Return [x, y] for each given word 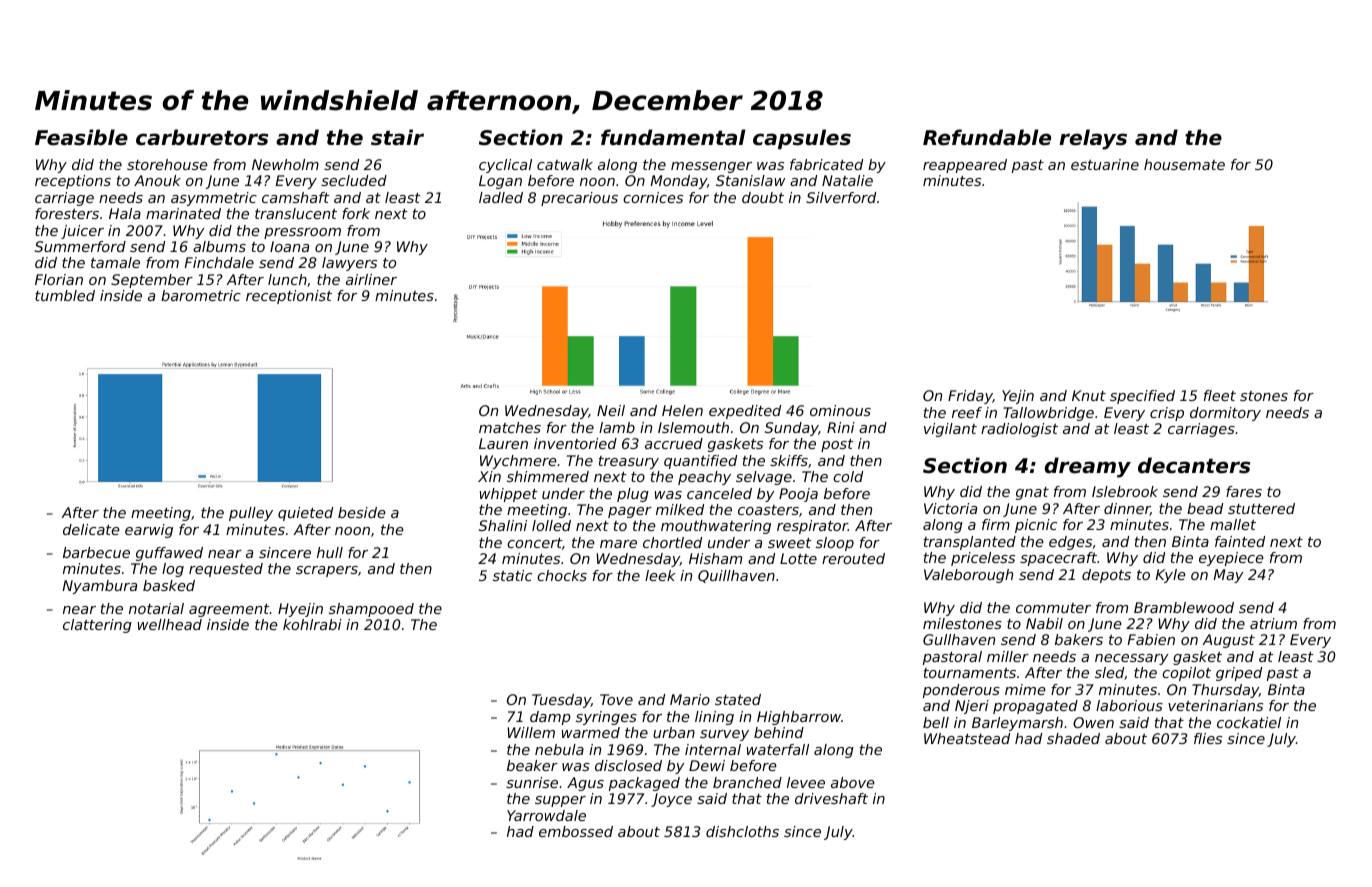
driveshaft [831, 798]
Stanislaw [750, 180]
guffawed [169, 554]
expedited [745, 412]
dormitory [1225, 414]
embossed [576, 831]
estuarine [1105, 164]
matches [510, 427]
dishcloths [742, 831]
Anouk [157, 180]
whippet [509, 495]
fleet [1220, 395]
